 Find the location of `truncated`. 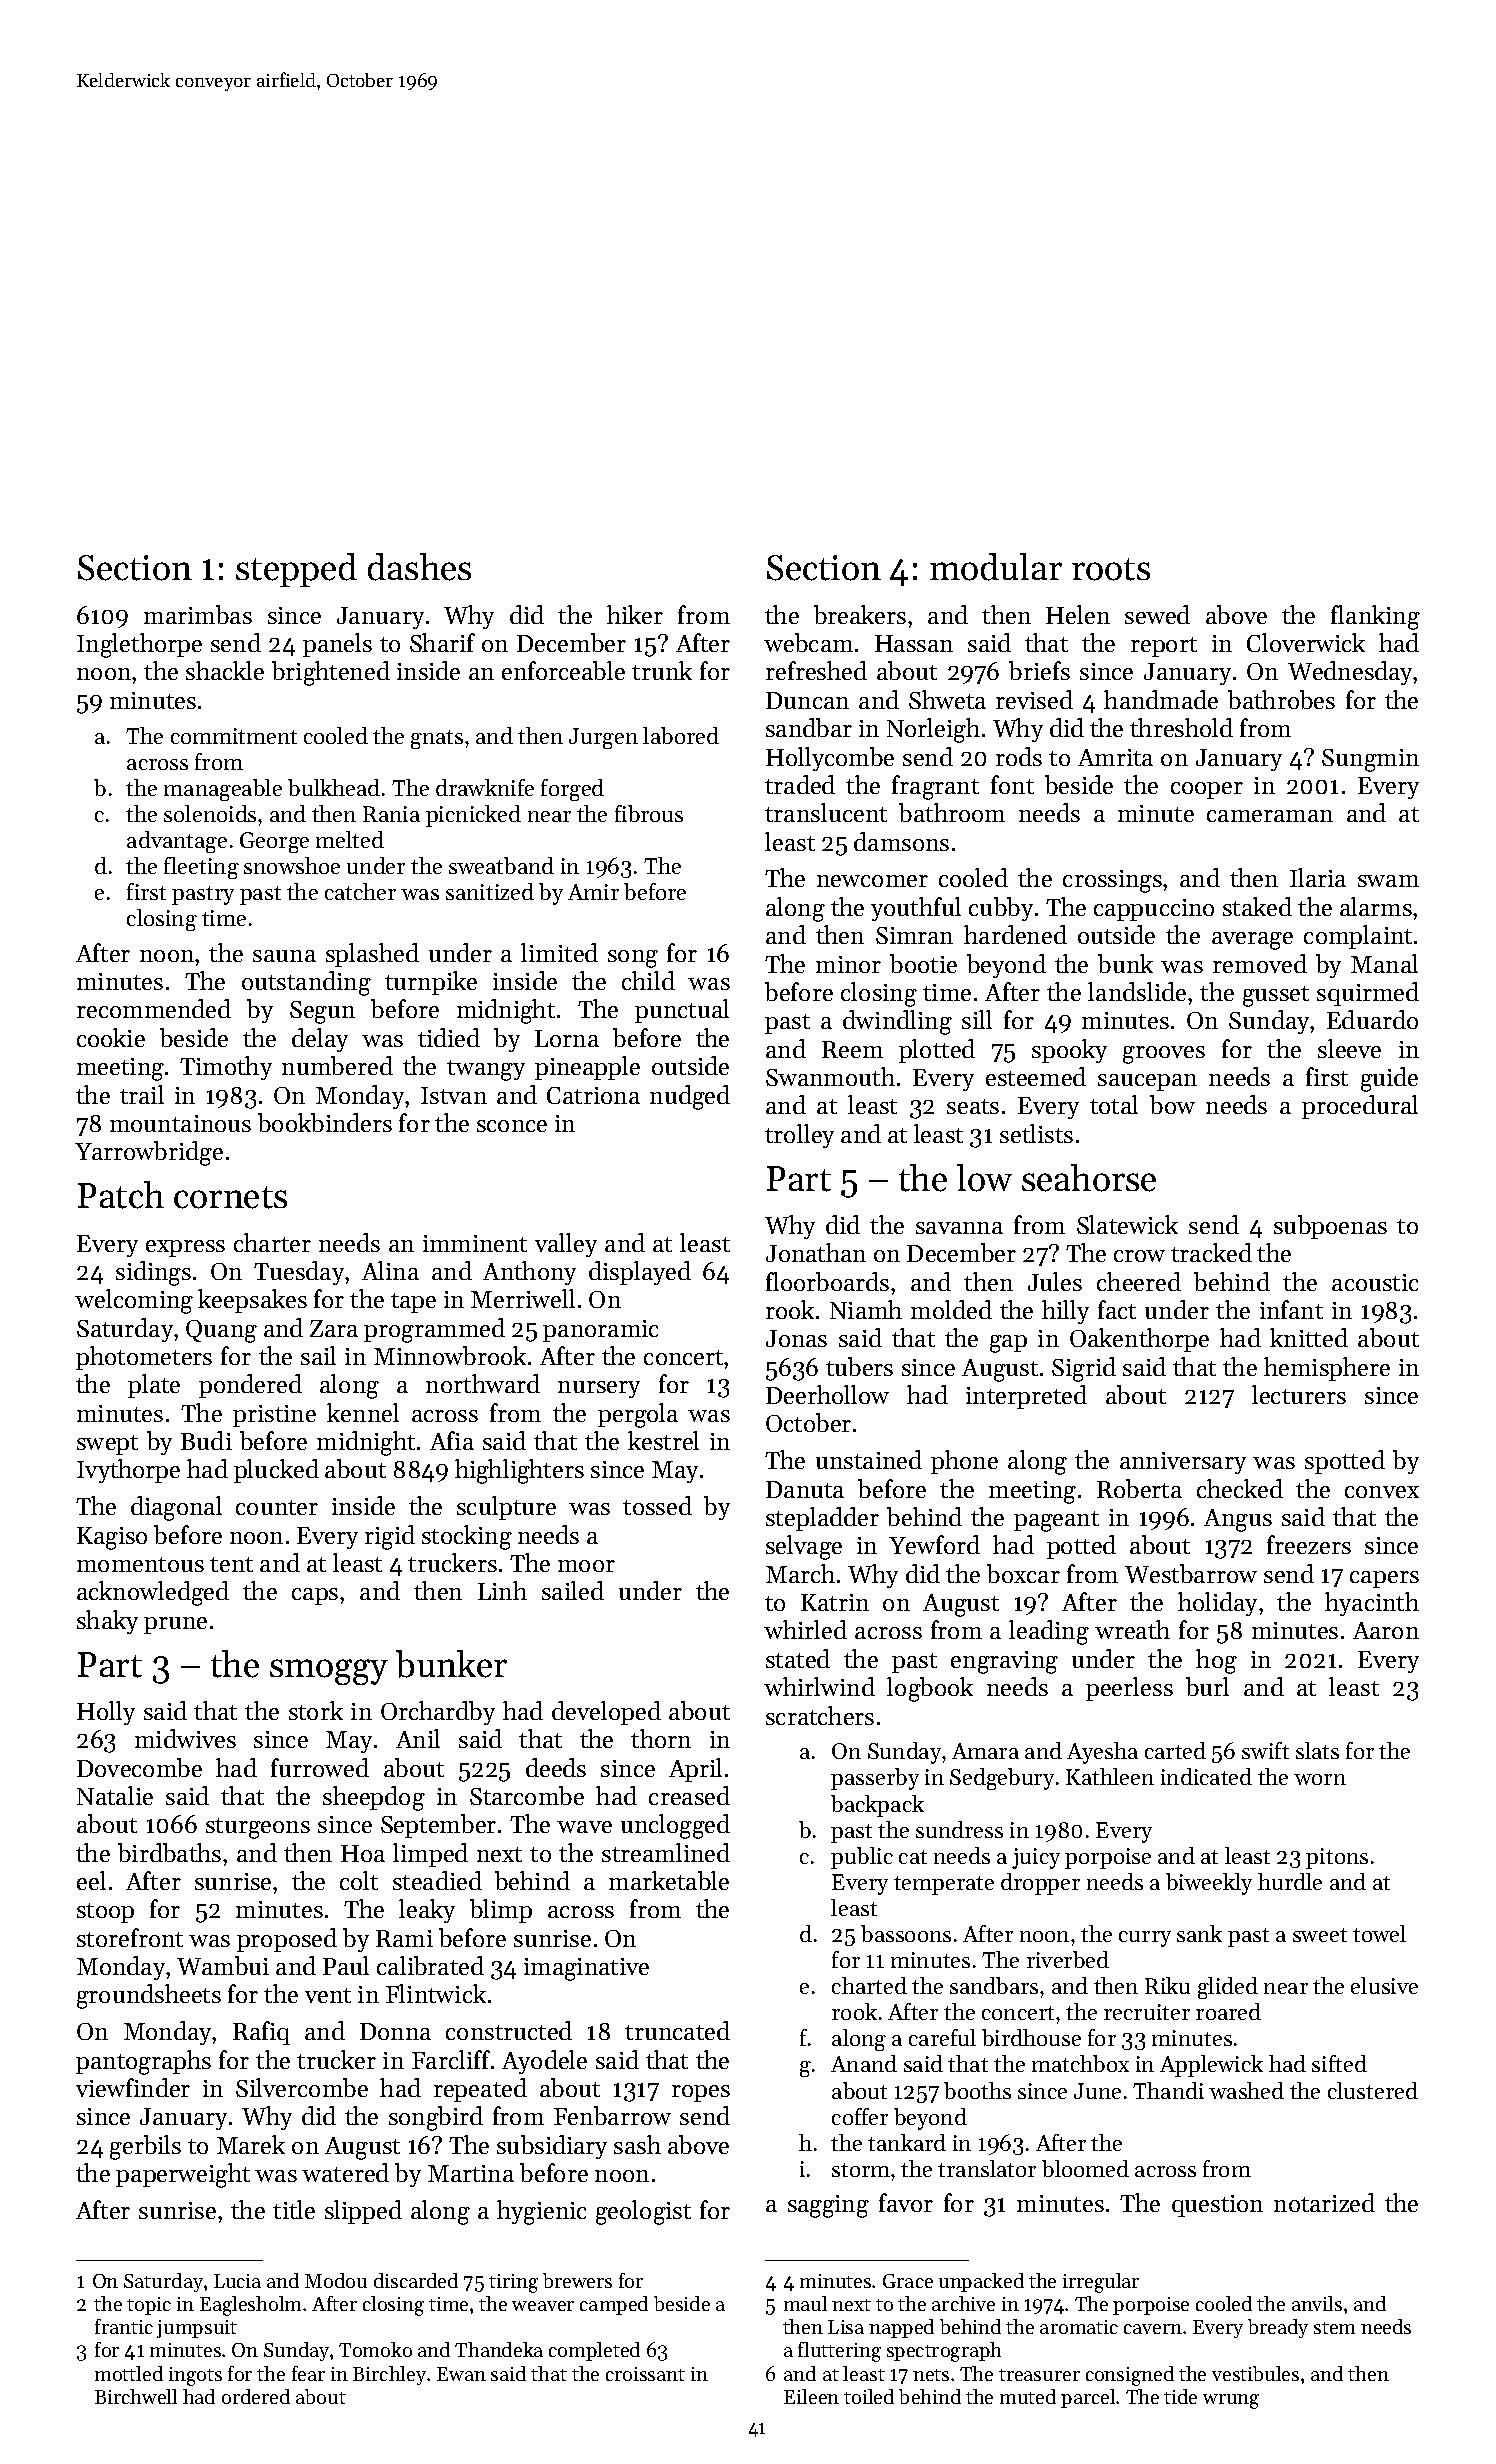

truncated is located at coordinates (677, 2030).
